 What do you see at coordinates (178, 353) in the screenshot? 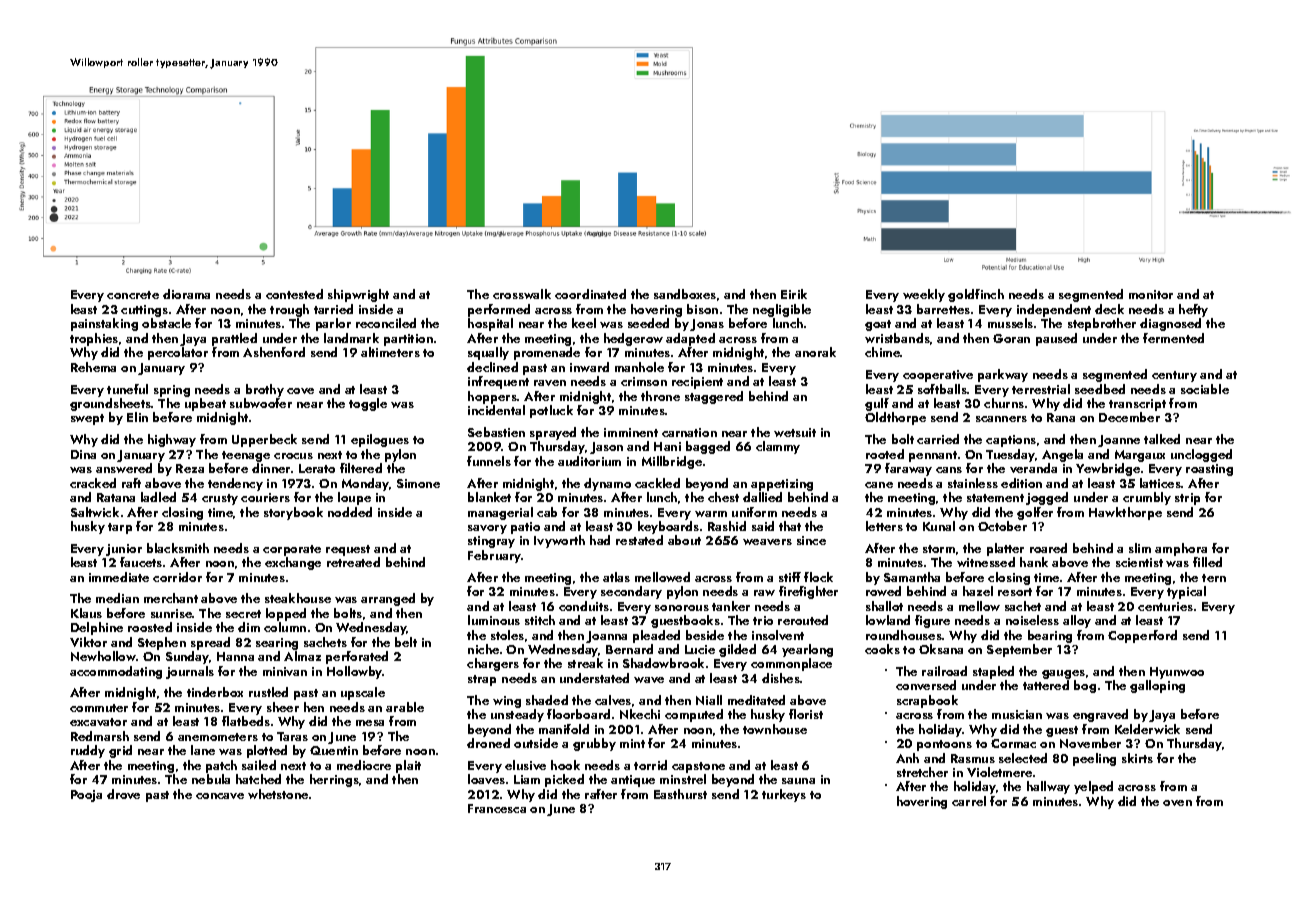
I see `percolator` at bounding box center [178, 353].
